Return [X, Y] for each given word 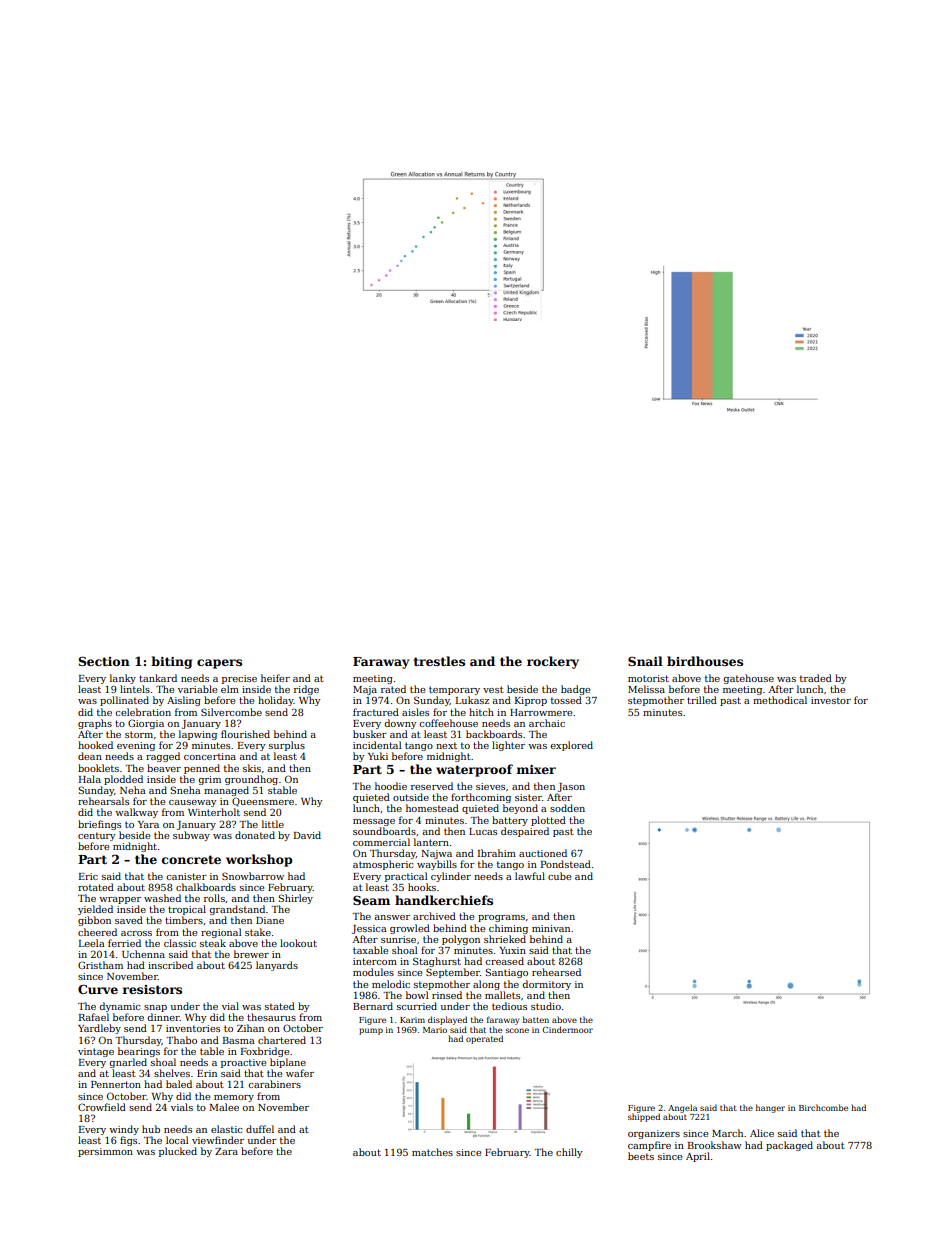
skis [252, 768]
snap [155, 1008]
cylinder [451, 877]
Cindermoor [568, 1029]
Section [104, 661]
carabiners [274, 1084]
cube [559, 876]
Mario [435, 1030]
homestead [432, 808]
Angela [682, 1108]
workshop [259, 860]
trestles [439, 661]
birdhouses [705, 661]
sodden [567, 808]
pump [371, 1031]
